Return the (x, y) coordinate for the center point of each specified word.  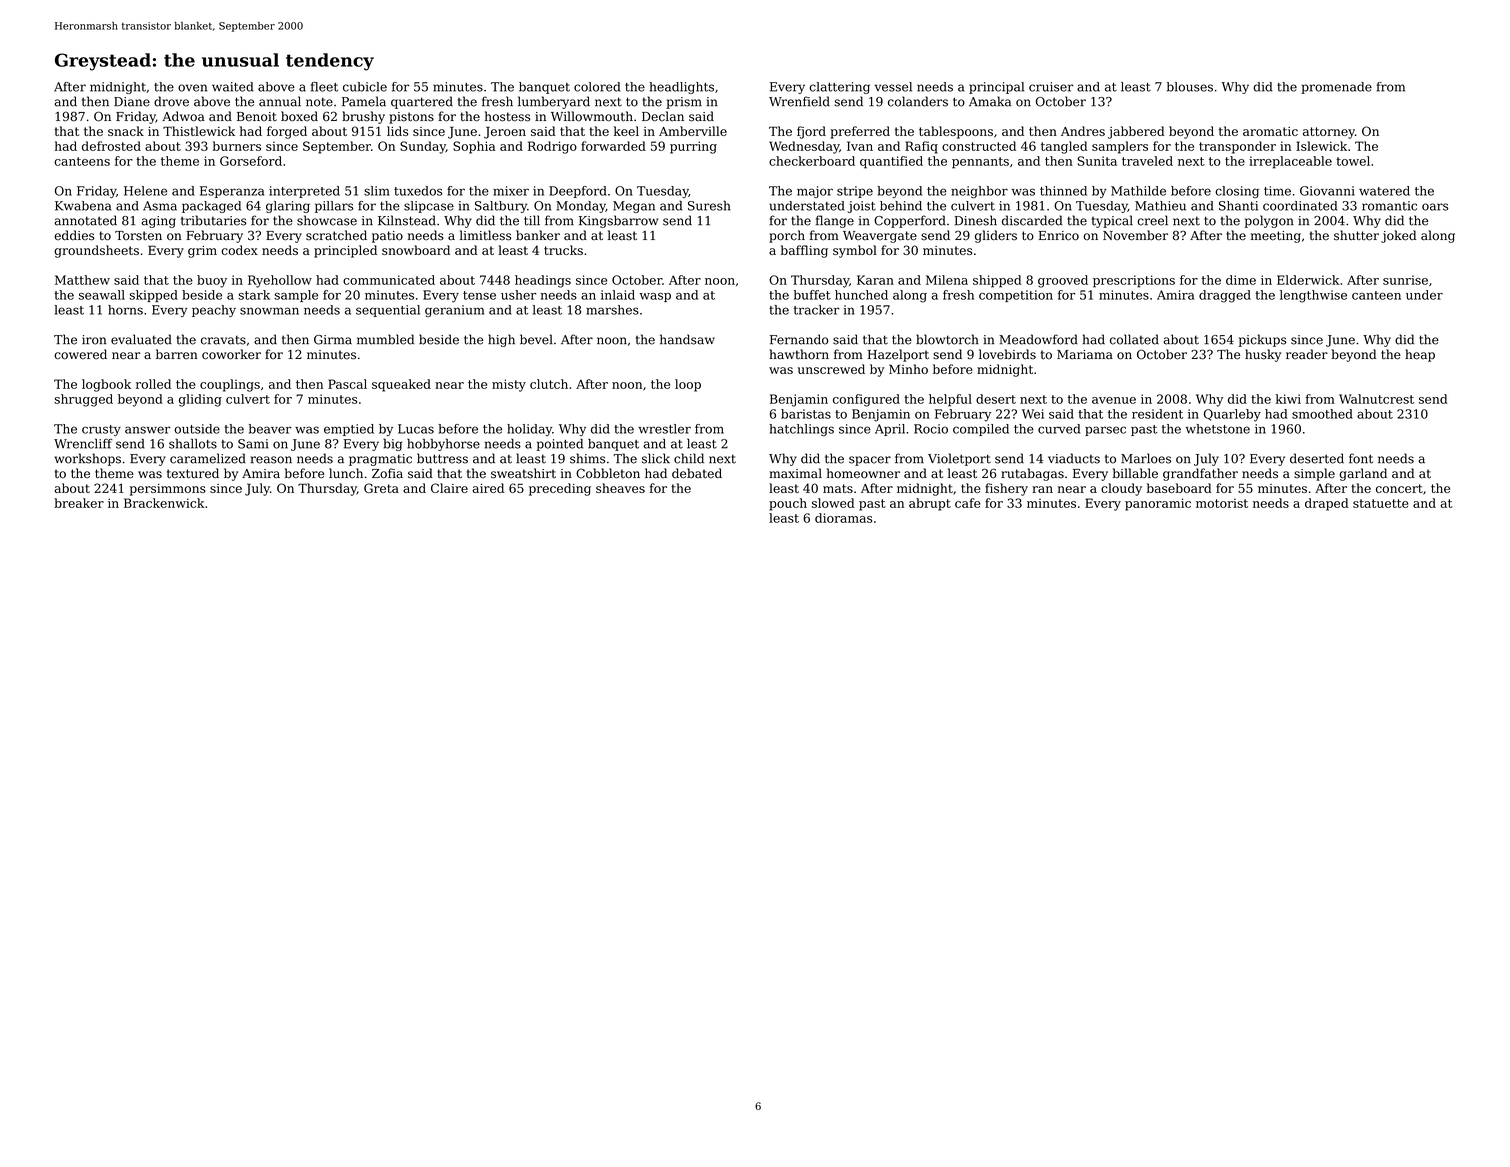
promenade (1336, 88)
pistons (411, 118)
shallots (193, 443)
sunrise (1405, 280)
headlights (682, 88)
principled (345, 251)
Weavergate (880, 237)
